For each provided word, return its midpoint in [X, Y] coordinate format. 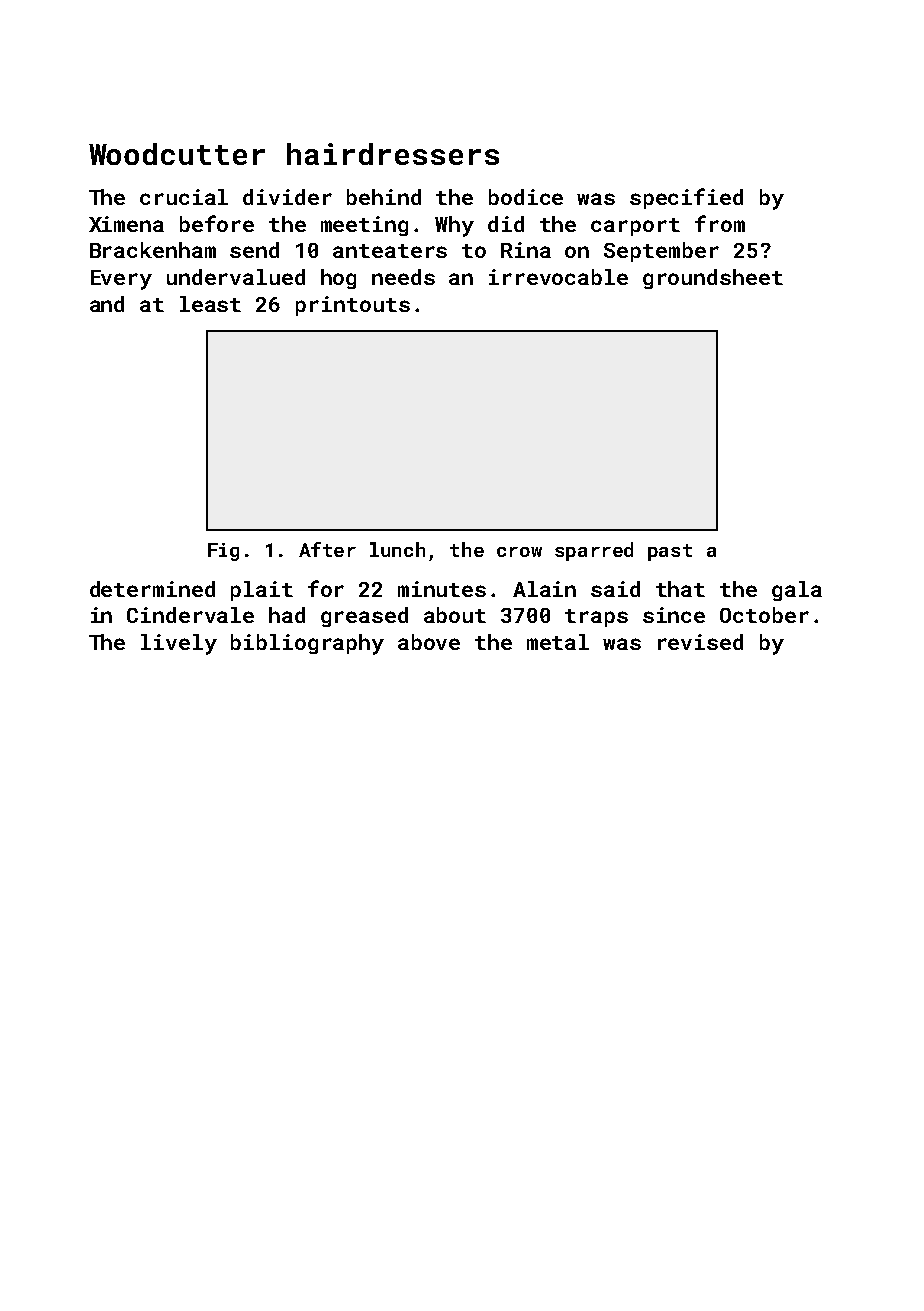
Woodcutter [177, 154]
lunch [397, 549]
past [670, 552]
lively [179, 644]
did [506, 224]
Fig [223, 552]
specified [686, 198]
